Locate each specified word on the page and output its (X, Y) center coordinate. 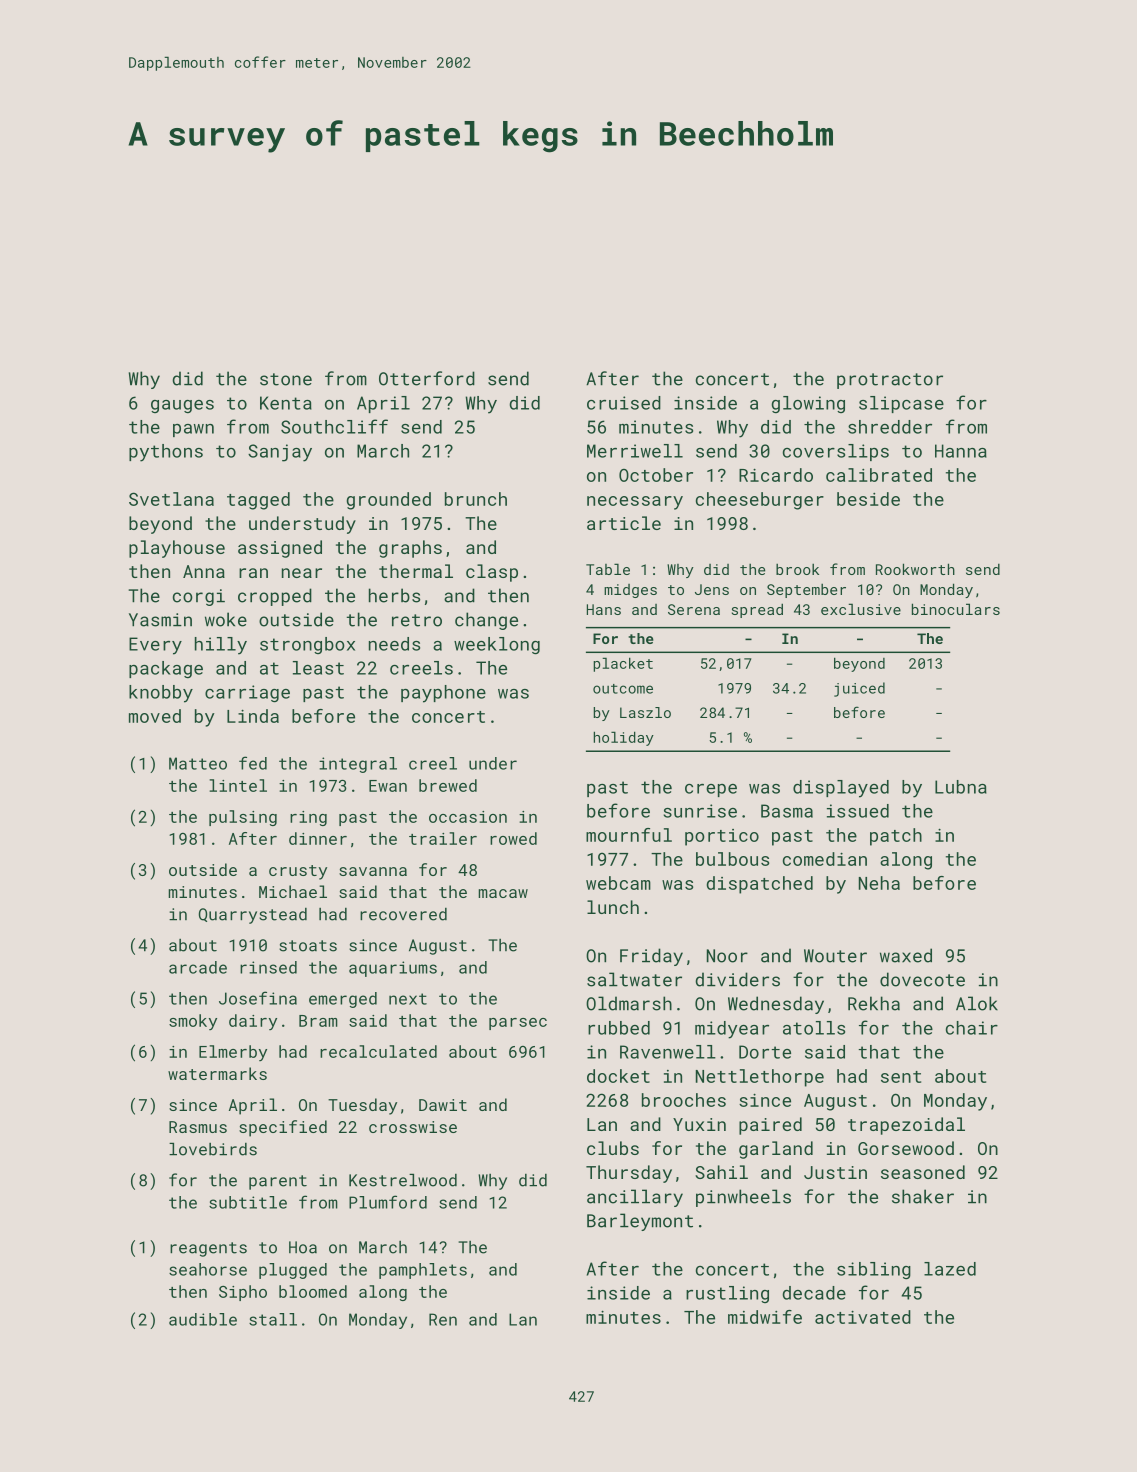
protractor (890, 381)
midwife (765, 1317)
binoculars (956, 609)
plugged (293, 1271)
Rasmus (198, 1127)
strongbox (307, 645)
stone (286, 379)
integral (358, 765)
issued (858, 811)
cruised (624, 403)
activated (863, 1317)
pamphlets (423, 1271)
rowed (513, 838)
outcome (623, 689)
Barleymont (640, 1222)
